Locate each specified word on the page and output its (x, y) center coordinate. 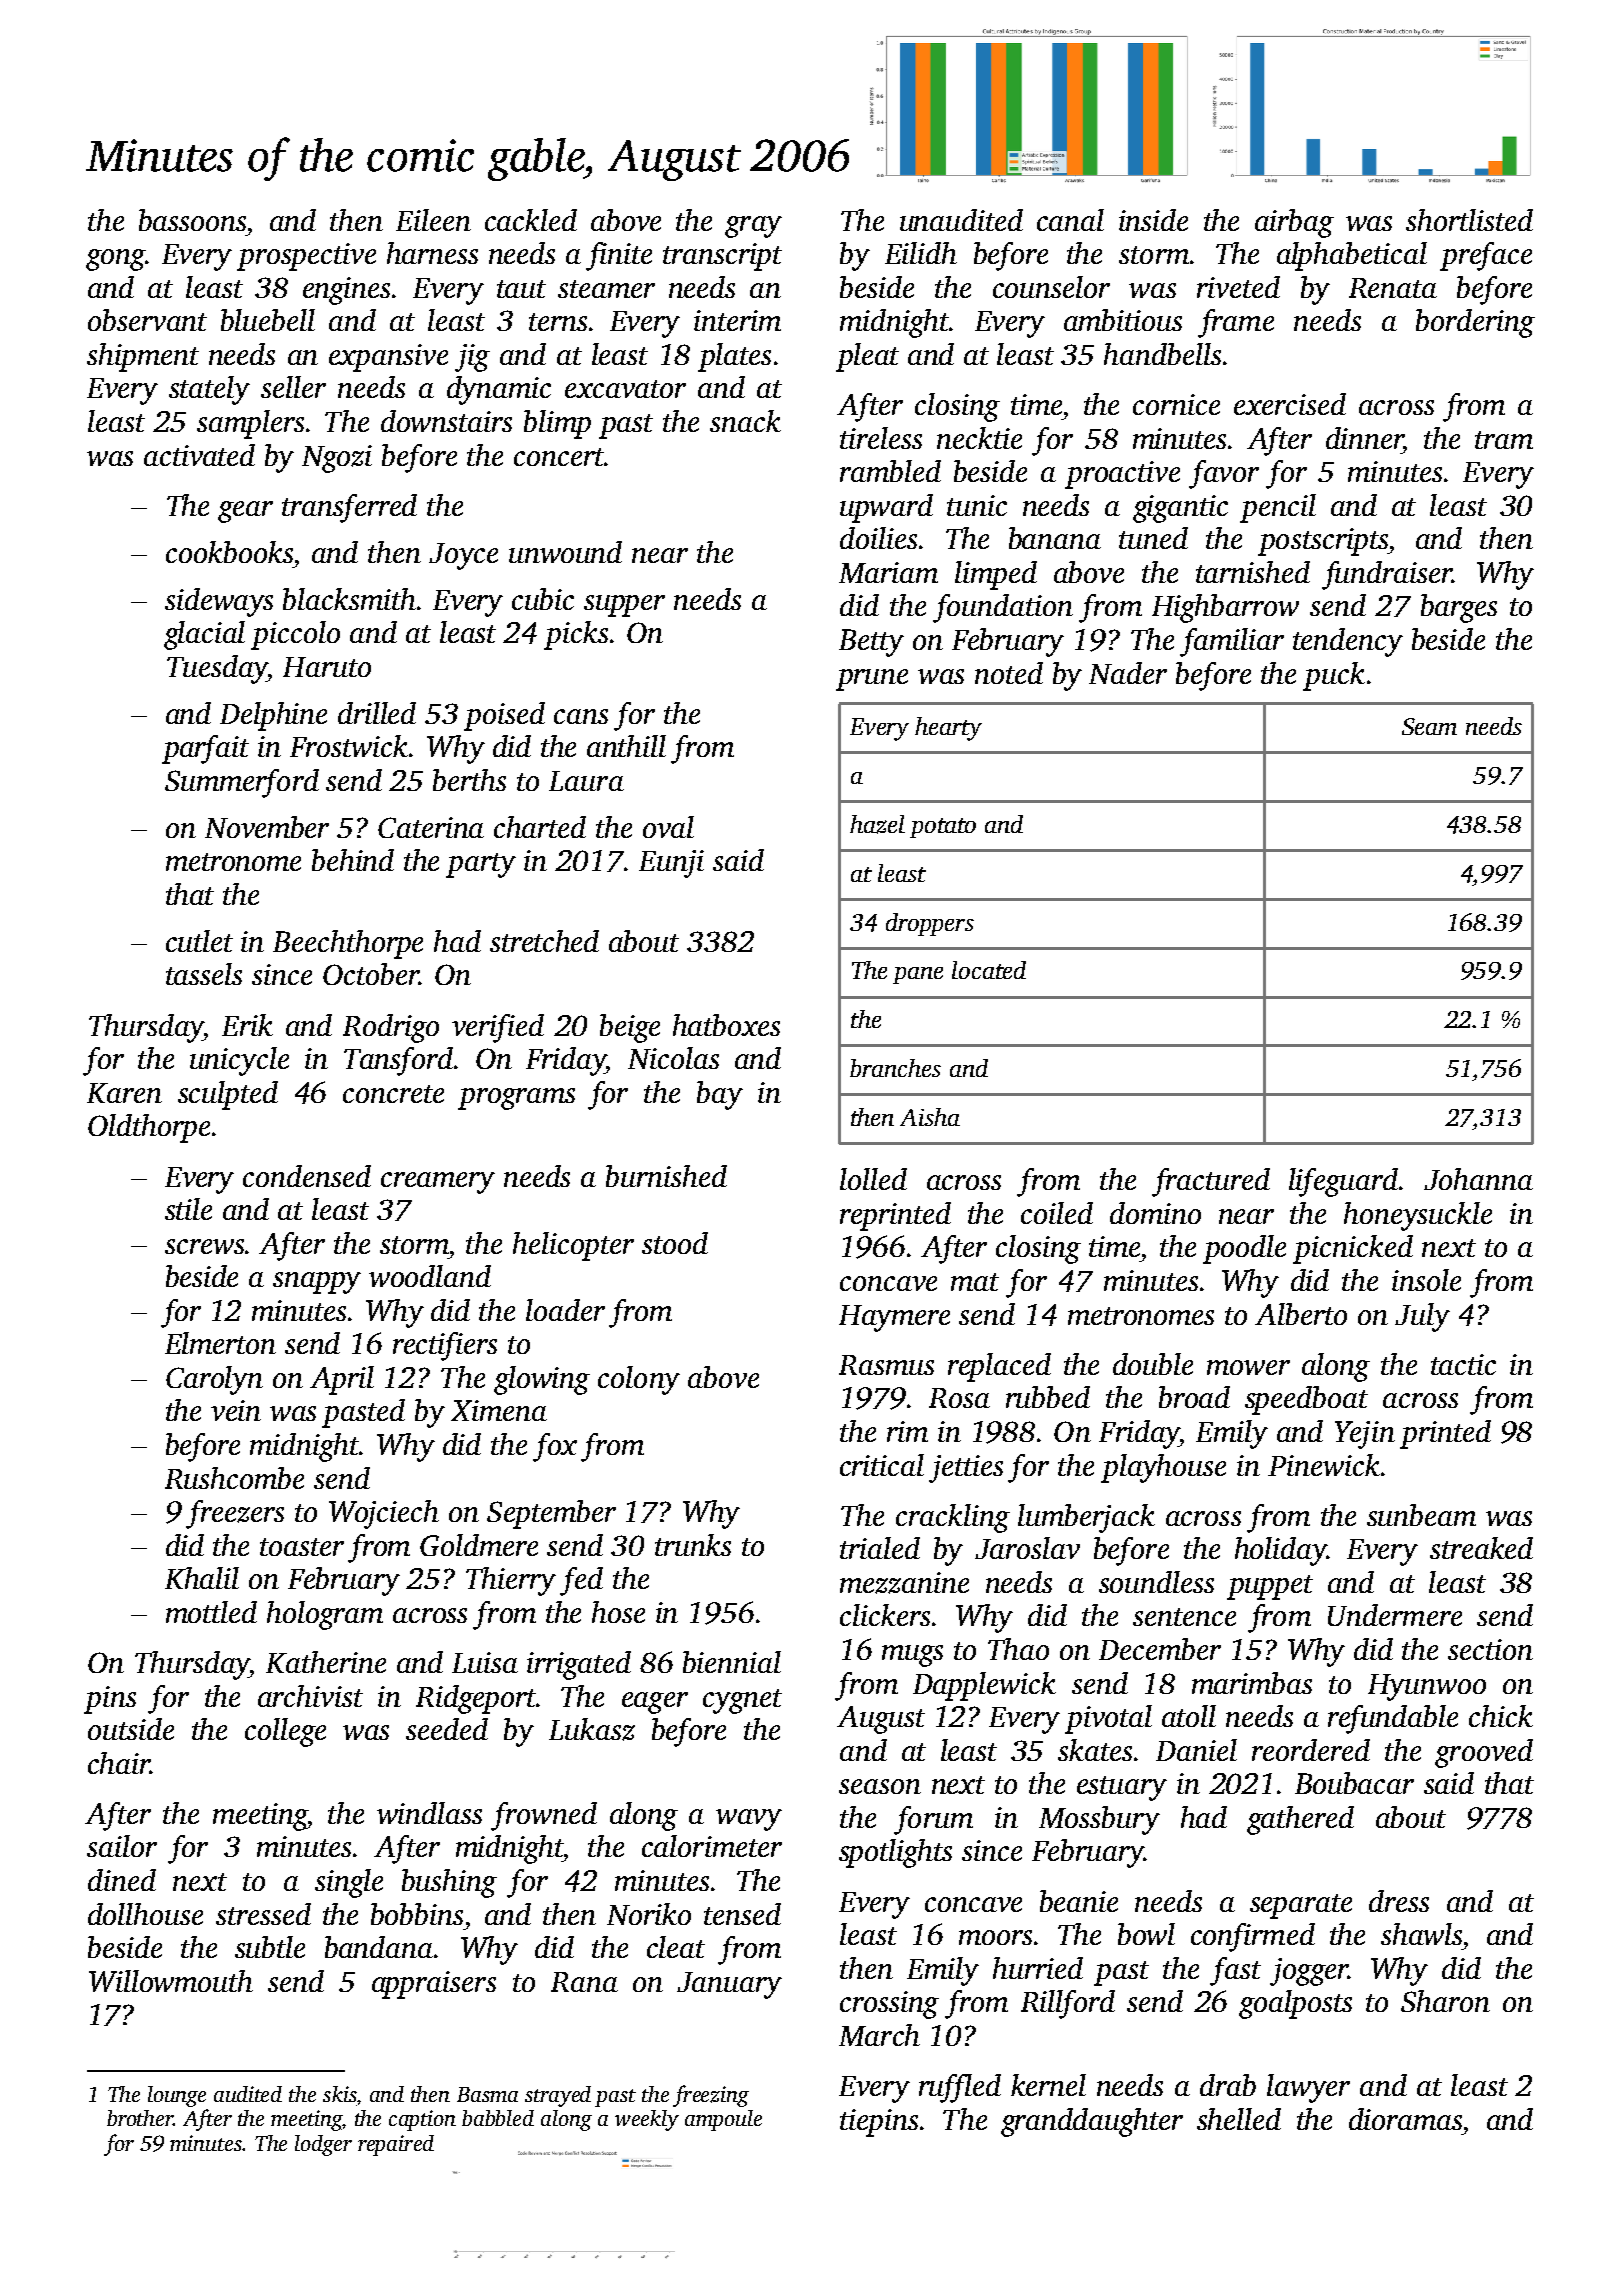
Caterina (431, 827)
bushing (449, 1883)
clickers (885, 1615)
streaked (1481, 1548)
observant (147, 320)
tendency (1348, 642)
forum (933, 1820)
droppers (930, 924)
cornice (1176, 404)
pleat (867, 357)
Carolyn (214, 1380)
